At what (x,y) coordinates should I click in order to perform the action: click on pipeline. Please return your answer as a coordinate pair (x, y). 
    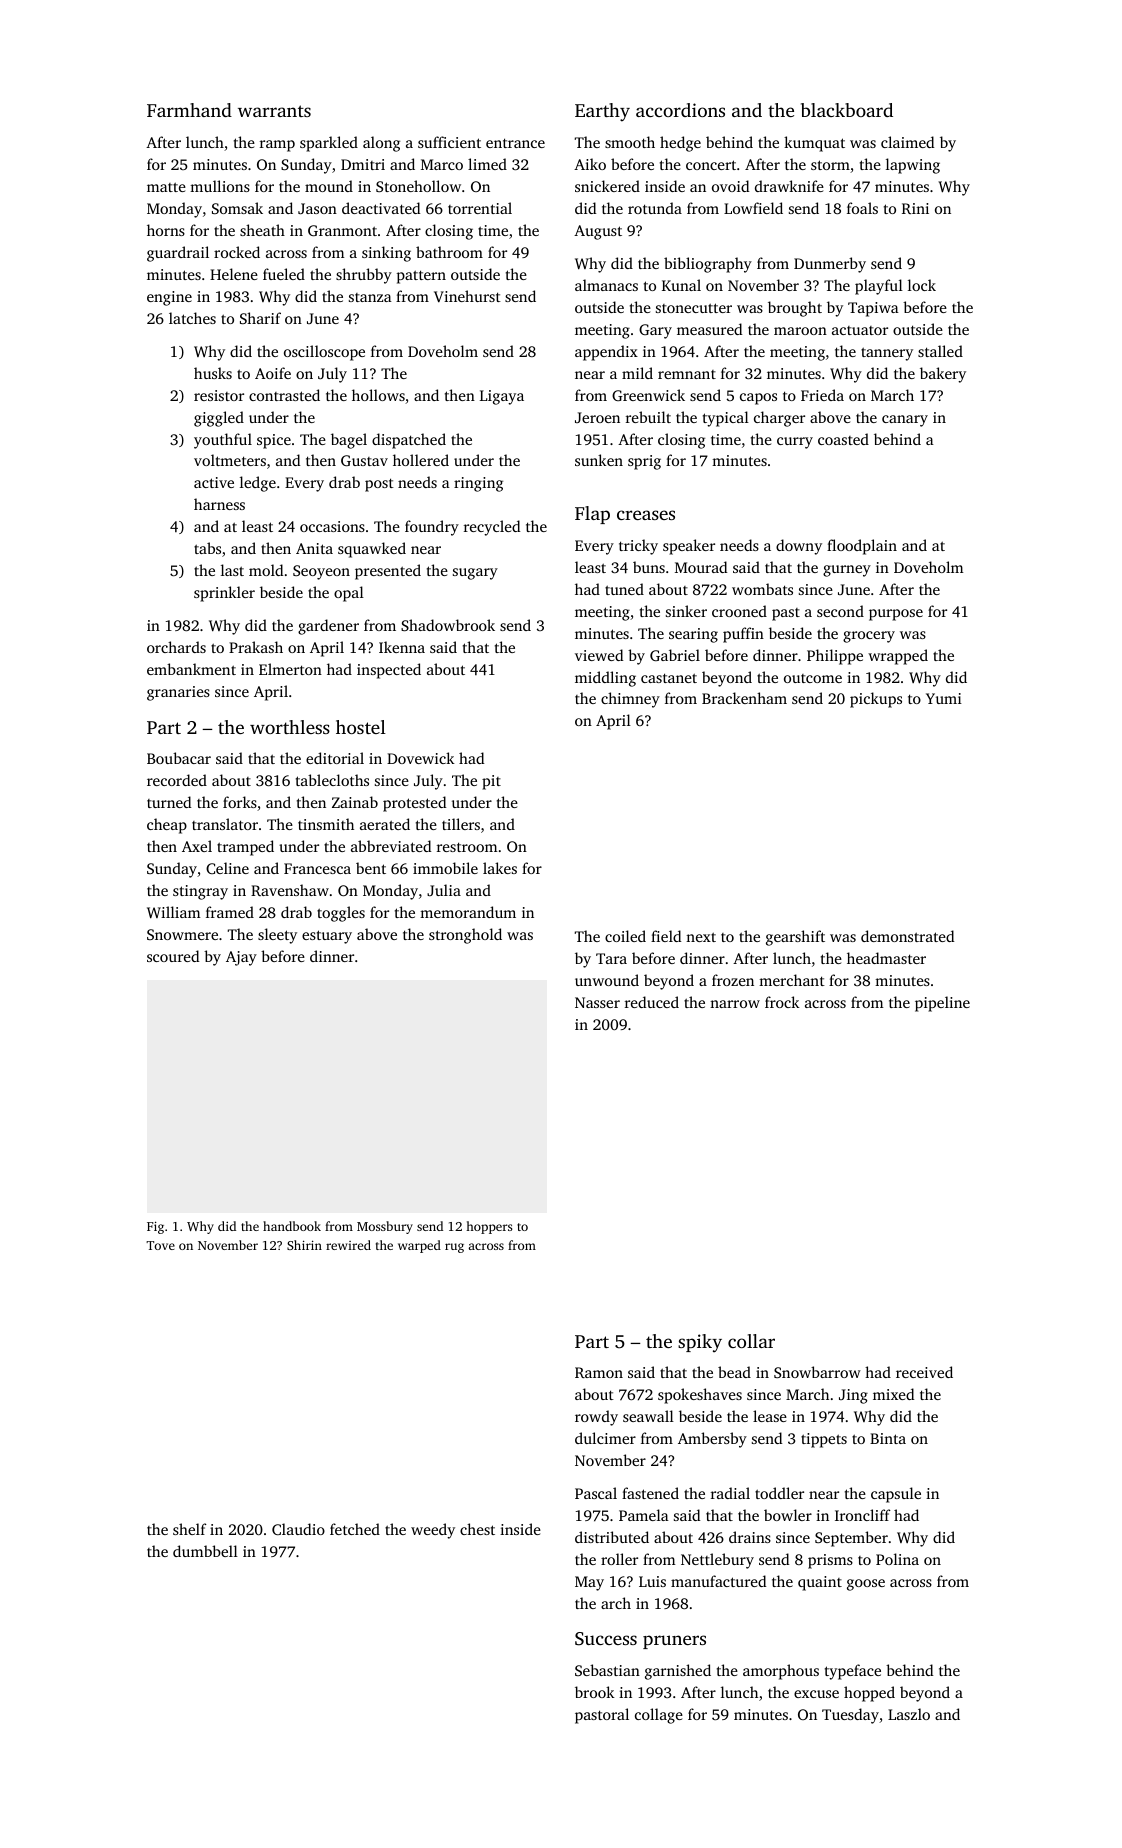
    Looking at the image, I should click on (942, 1004).
